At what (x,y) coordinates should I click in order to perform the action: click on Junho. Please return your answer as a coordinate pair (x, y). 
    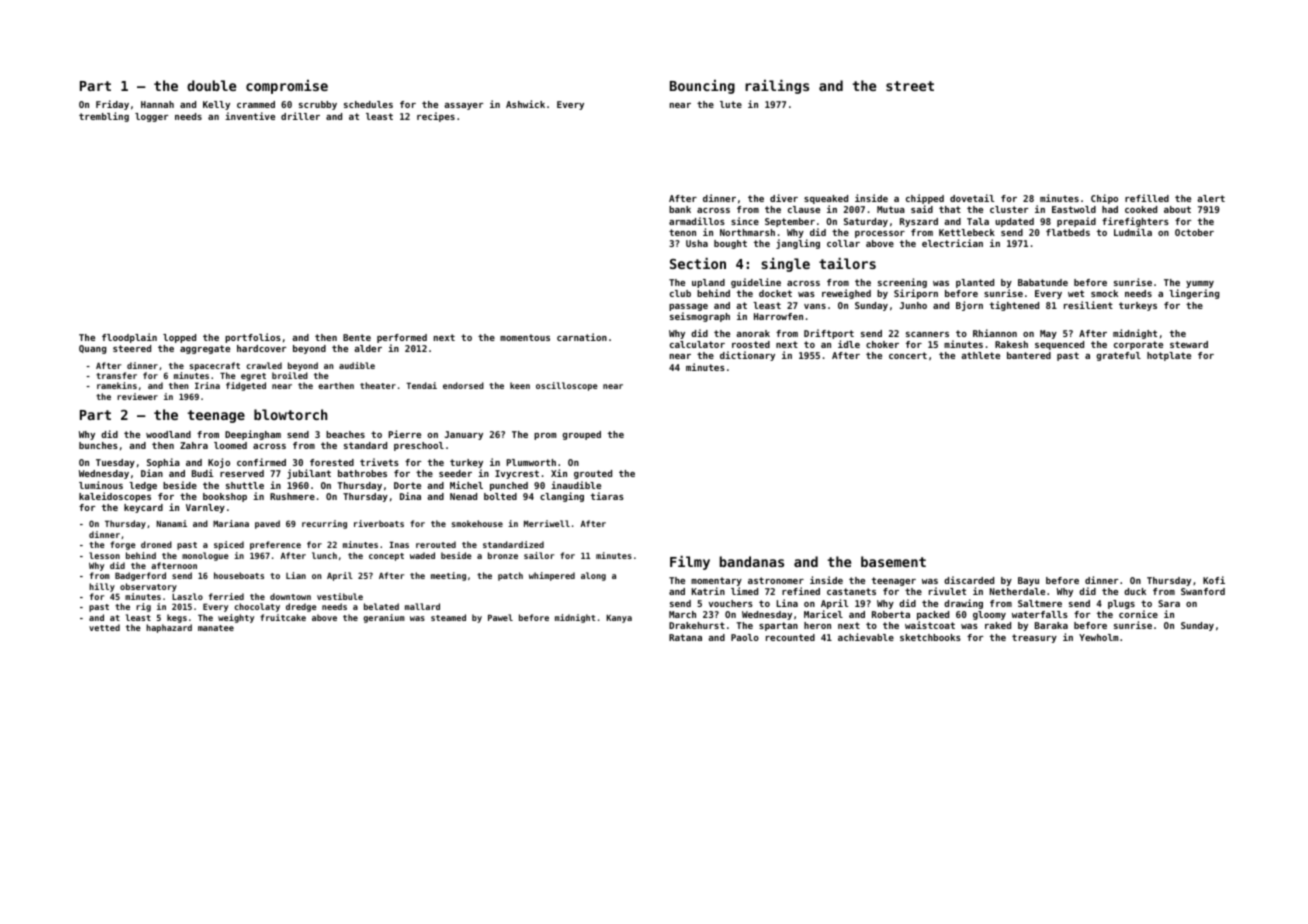
    Looking at the image, I should click on (913, 305).
